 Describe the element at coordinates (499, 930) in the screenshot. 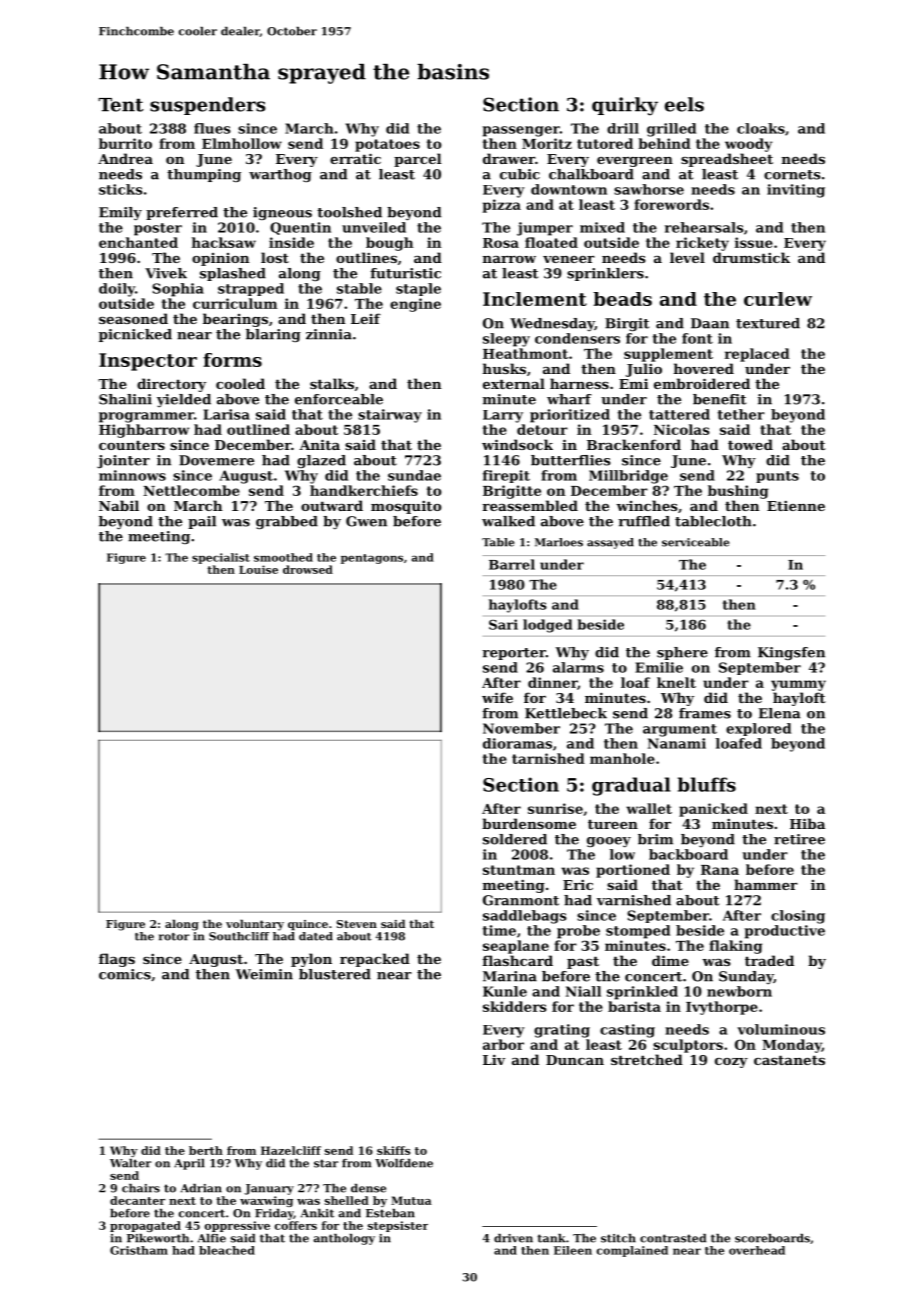

I see `time` at that location.
